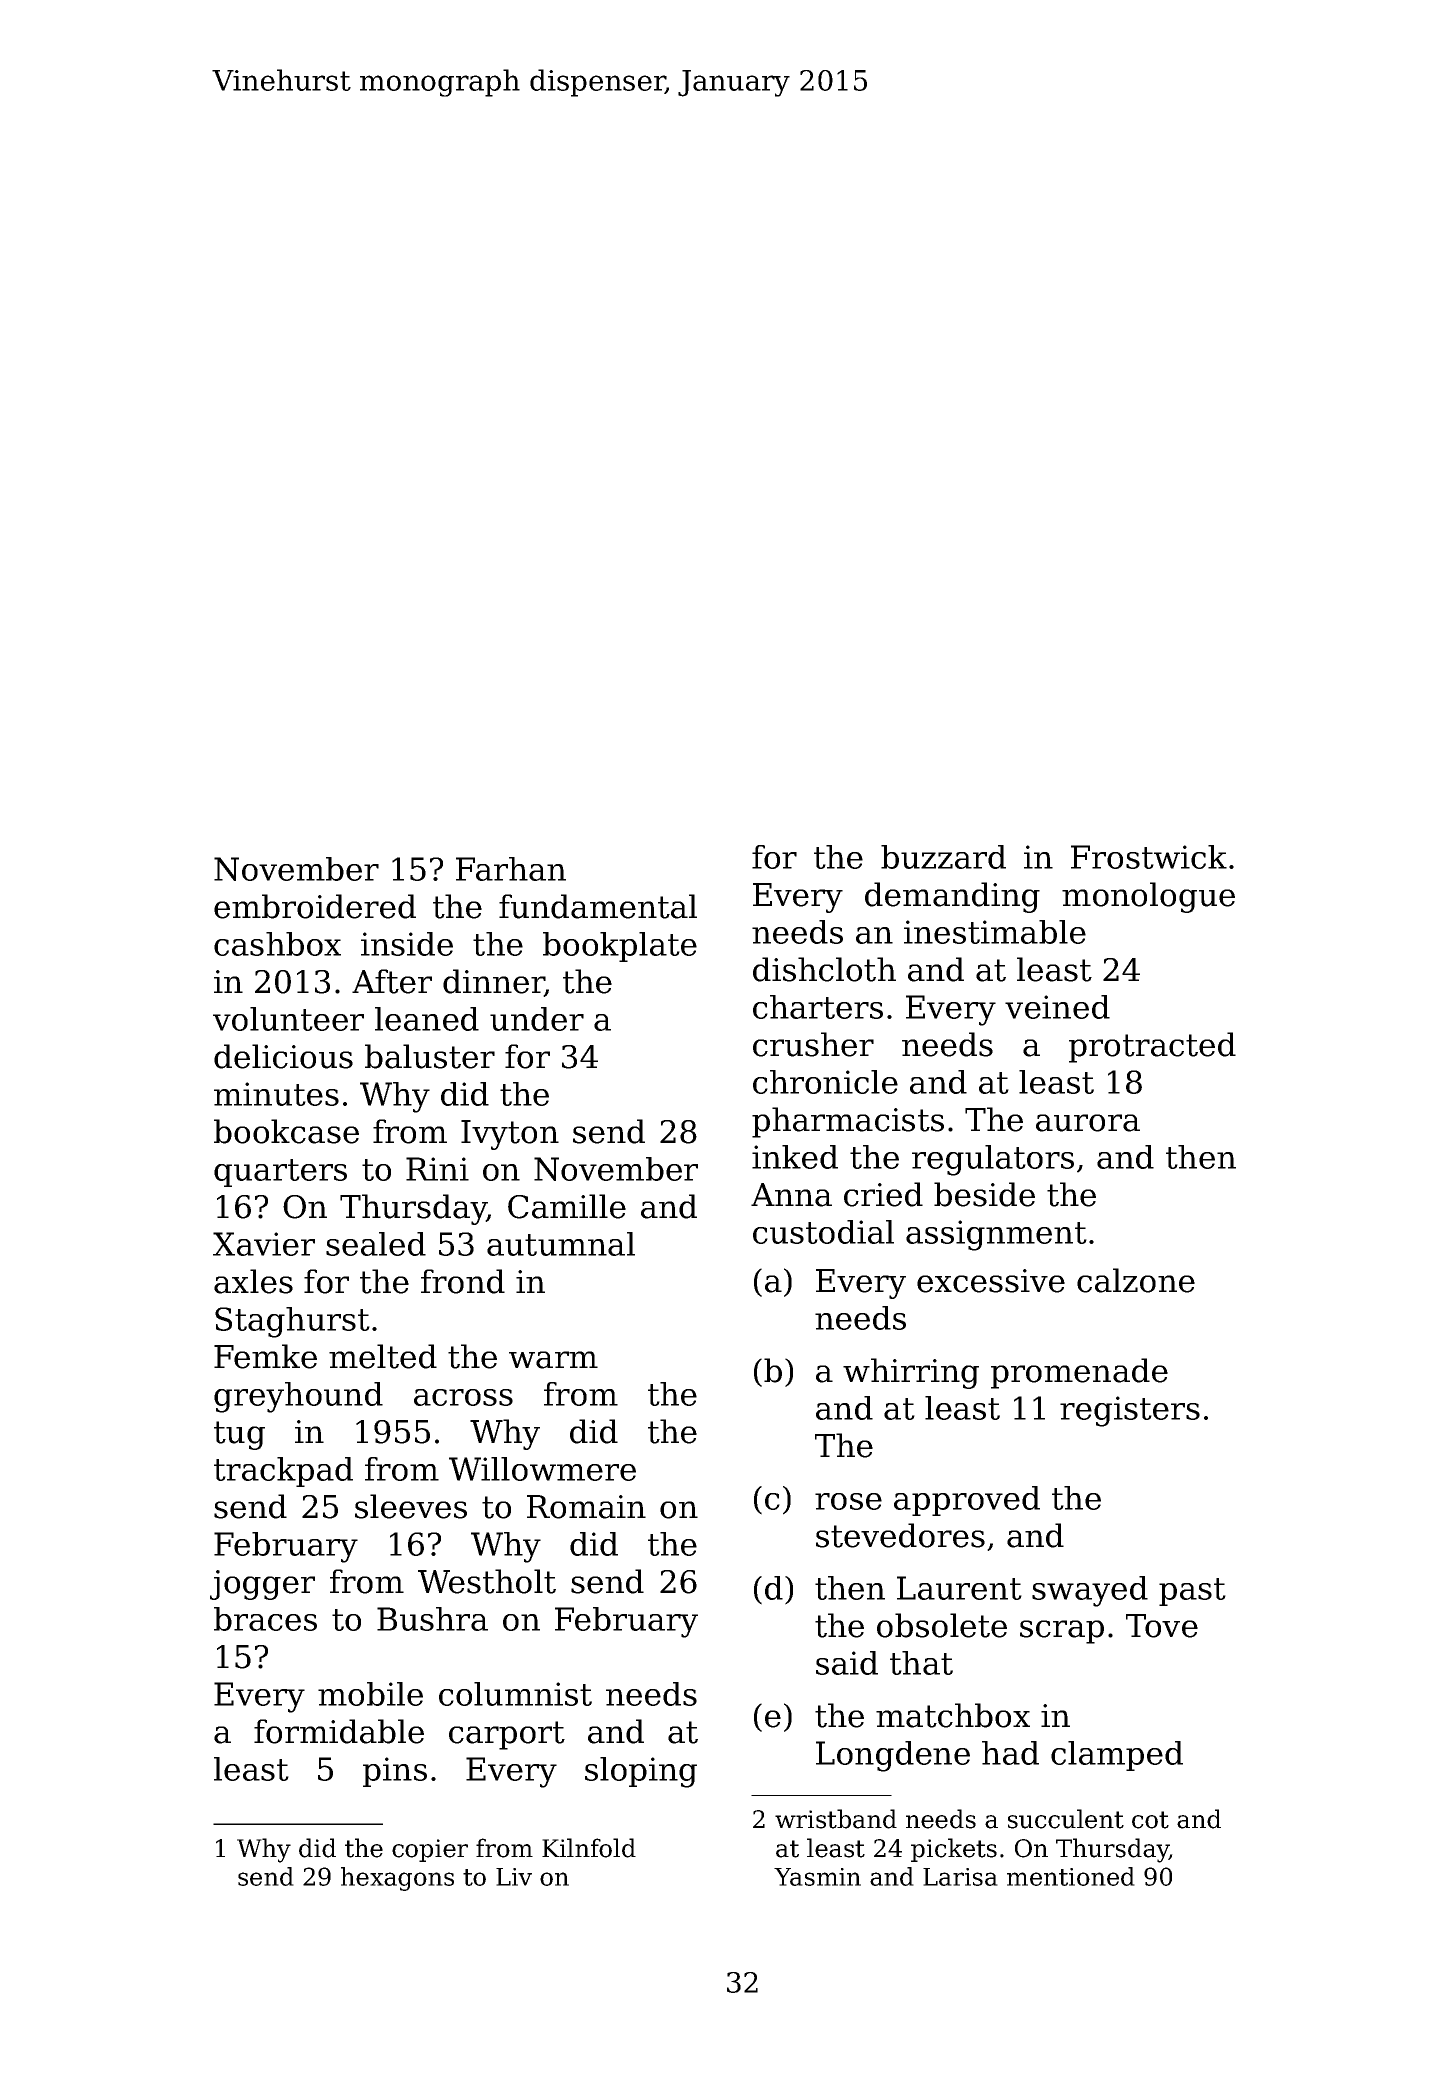  Describe the element at coordinates (430, 1056) in the image. I see `baluster` at that location.
